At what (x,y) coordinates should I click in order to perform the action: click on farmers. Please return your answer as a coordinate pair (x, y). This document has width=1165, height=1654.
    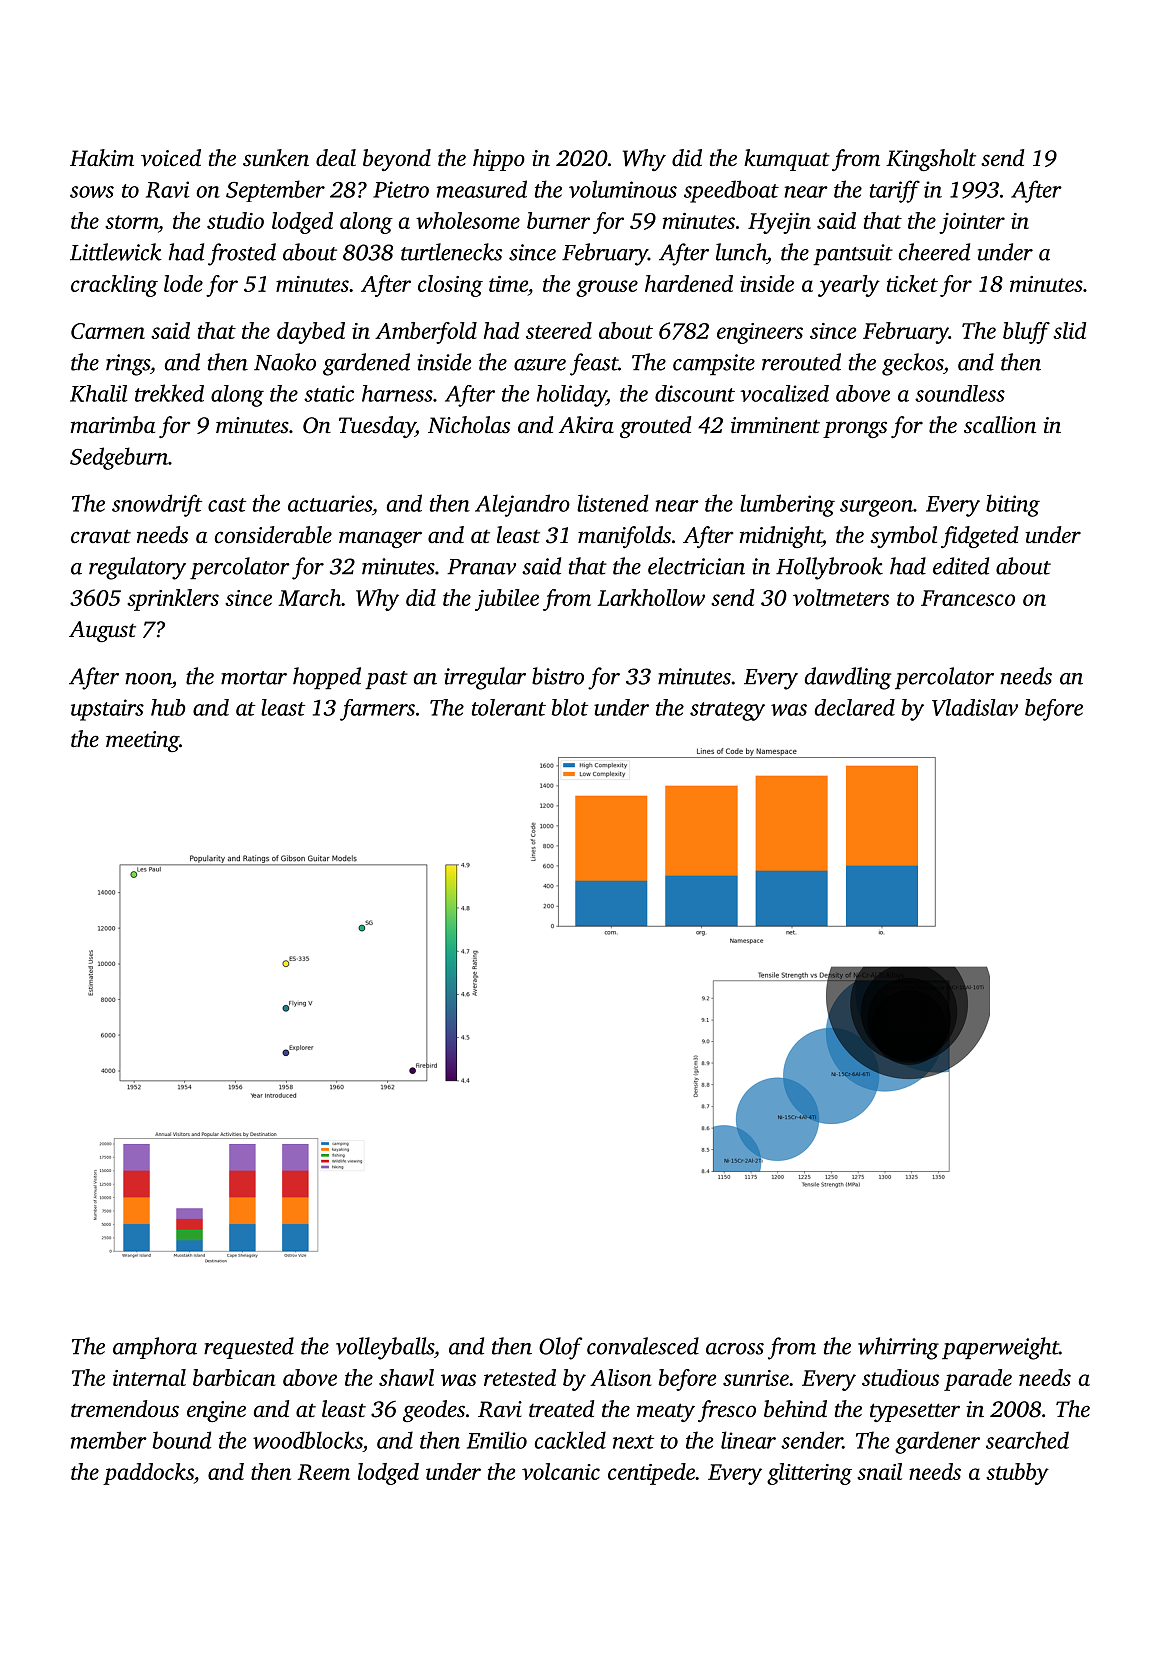
    Looking at the image, I should click on (377, 710).
